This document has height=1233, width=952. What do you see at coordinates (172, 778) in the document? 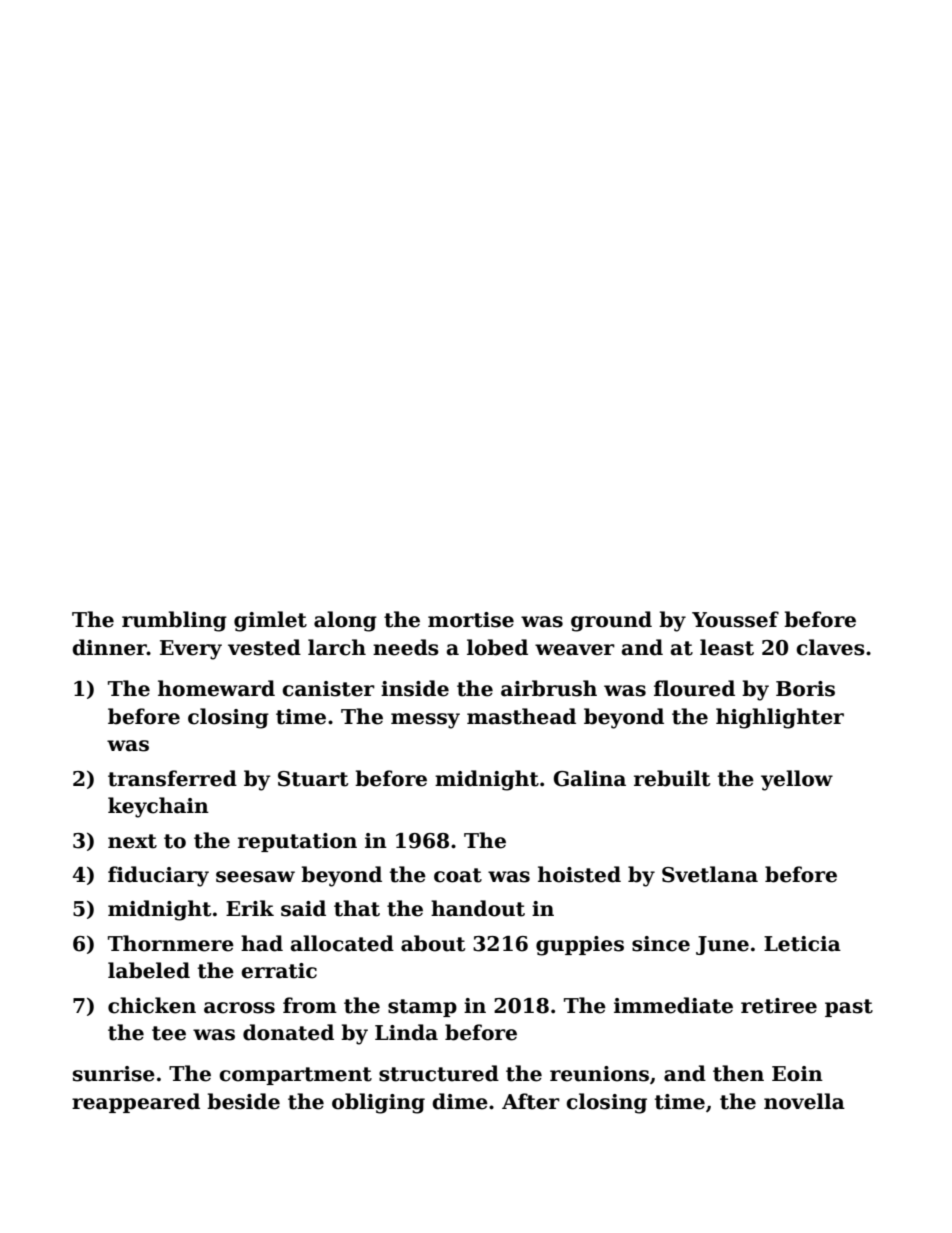
I see `transferred` at bounding box center [172, 778].
